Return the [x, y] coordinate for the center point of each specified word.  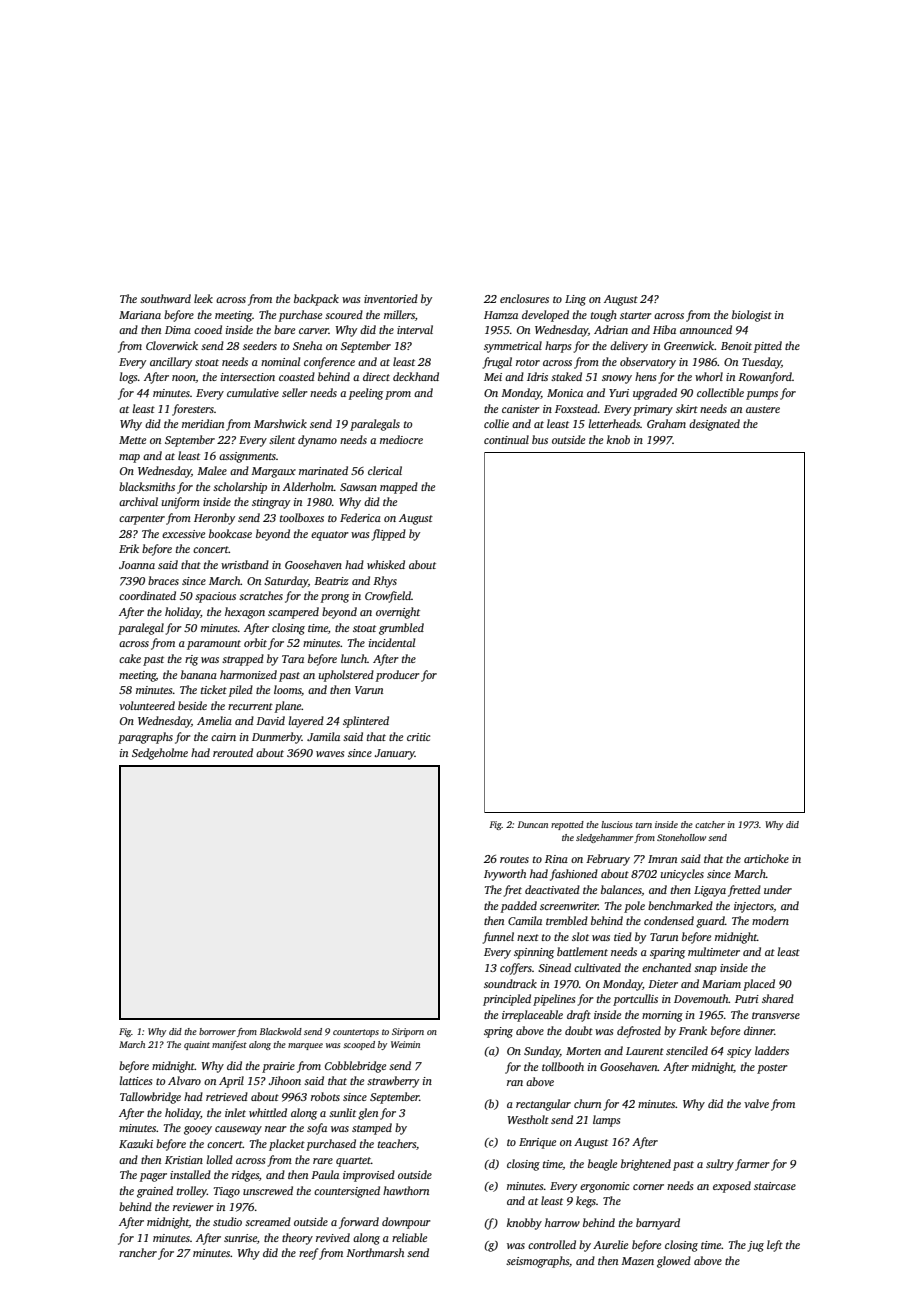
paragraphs [145, 738]
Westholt [528, 1119]
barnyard [658, 1224]
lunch [354, 658]
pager [153, 1177]
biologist [752, 316]
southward [165, 298]
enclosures [524, 298]
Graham [666, 423]
